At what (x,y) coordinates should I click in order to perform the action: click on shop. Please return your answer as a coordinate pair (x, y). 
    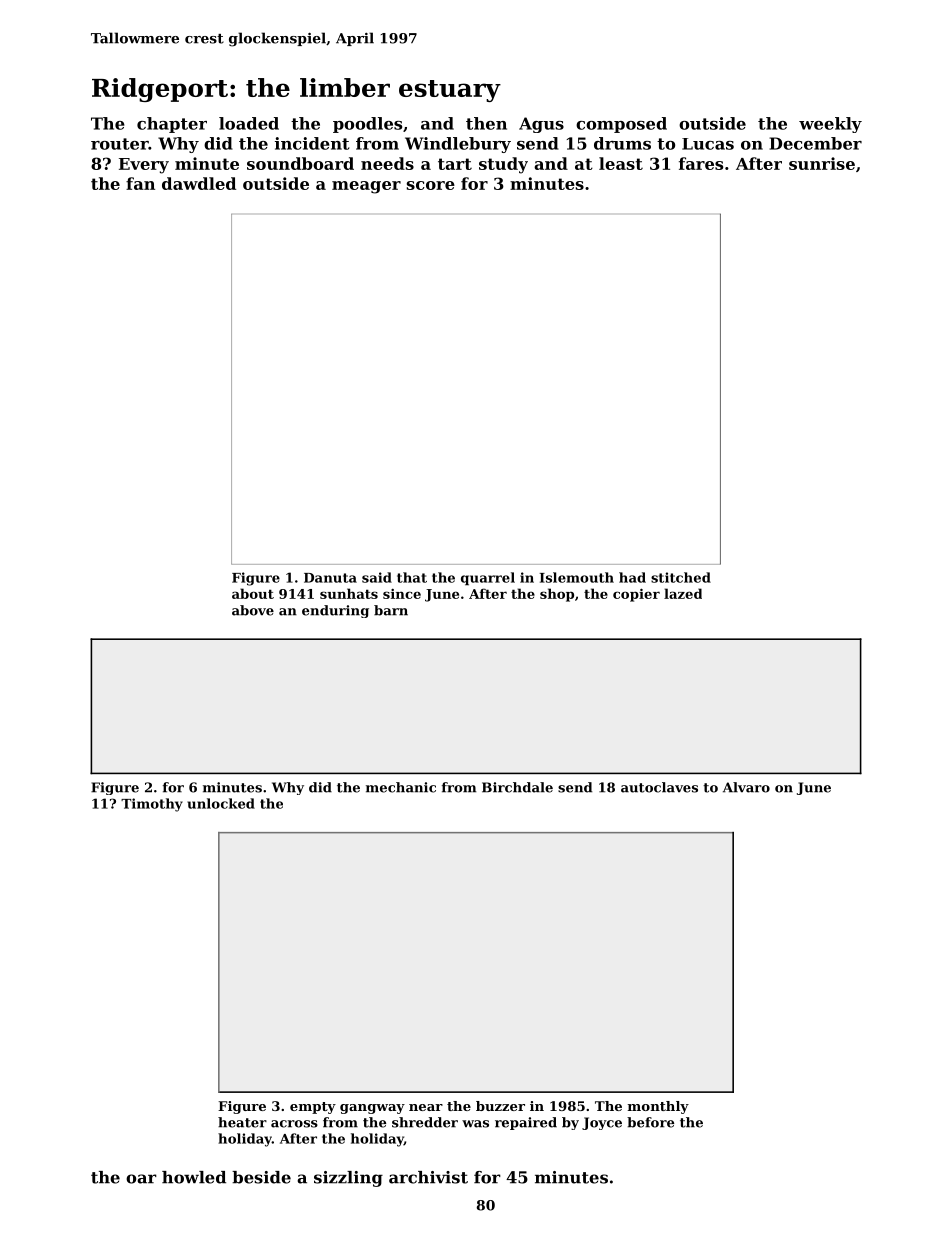
    Looking at the image, I should click on (557, 595).
